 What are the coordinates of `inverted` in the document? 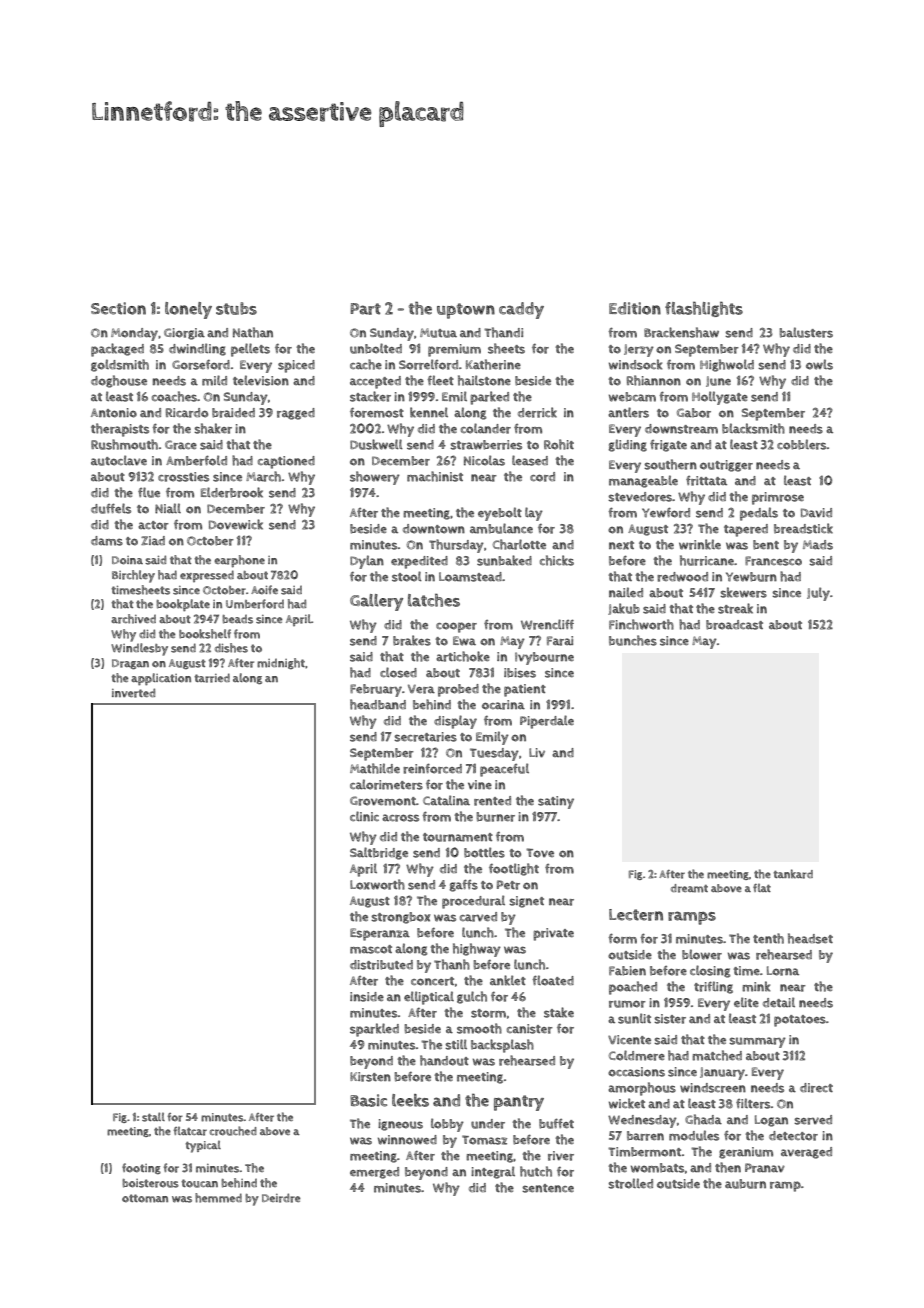 It's located at (133, 693).
